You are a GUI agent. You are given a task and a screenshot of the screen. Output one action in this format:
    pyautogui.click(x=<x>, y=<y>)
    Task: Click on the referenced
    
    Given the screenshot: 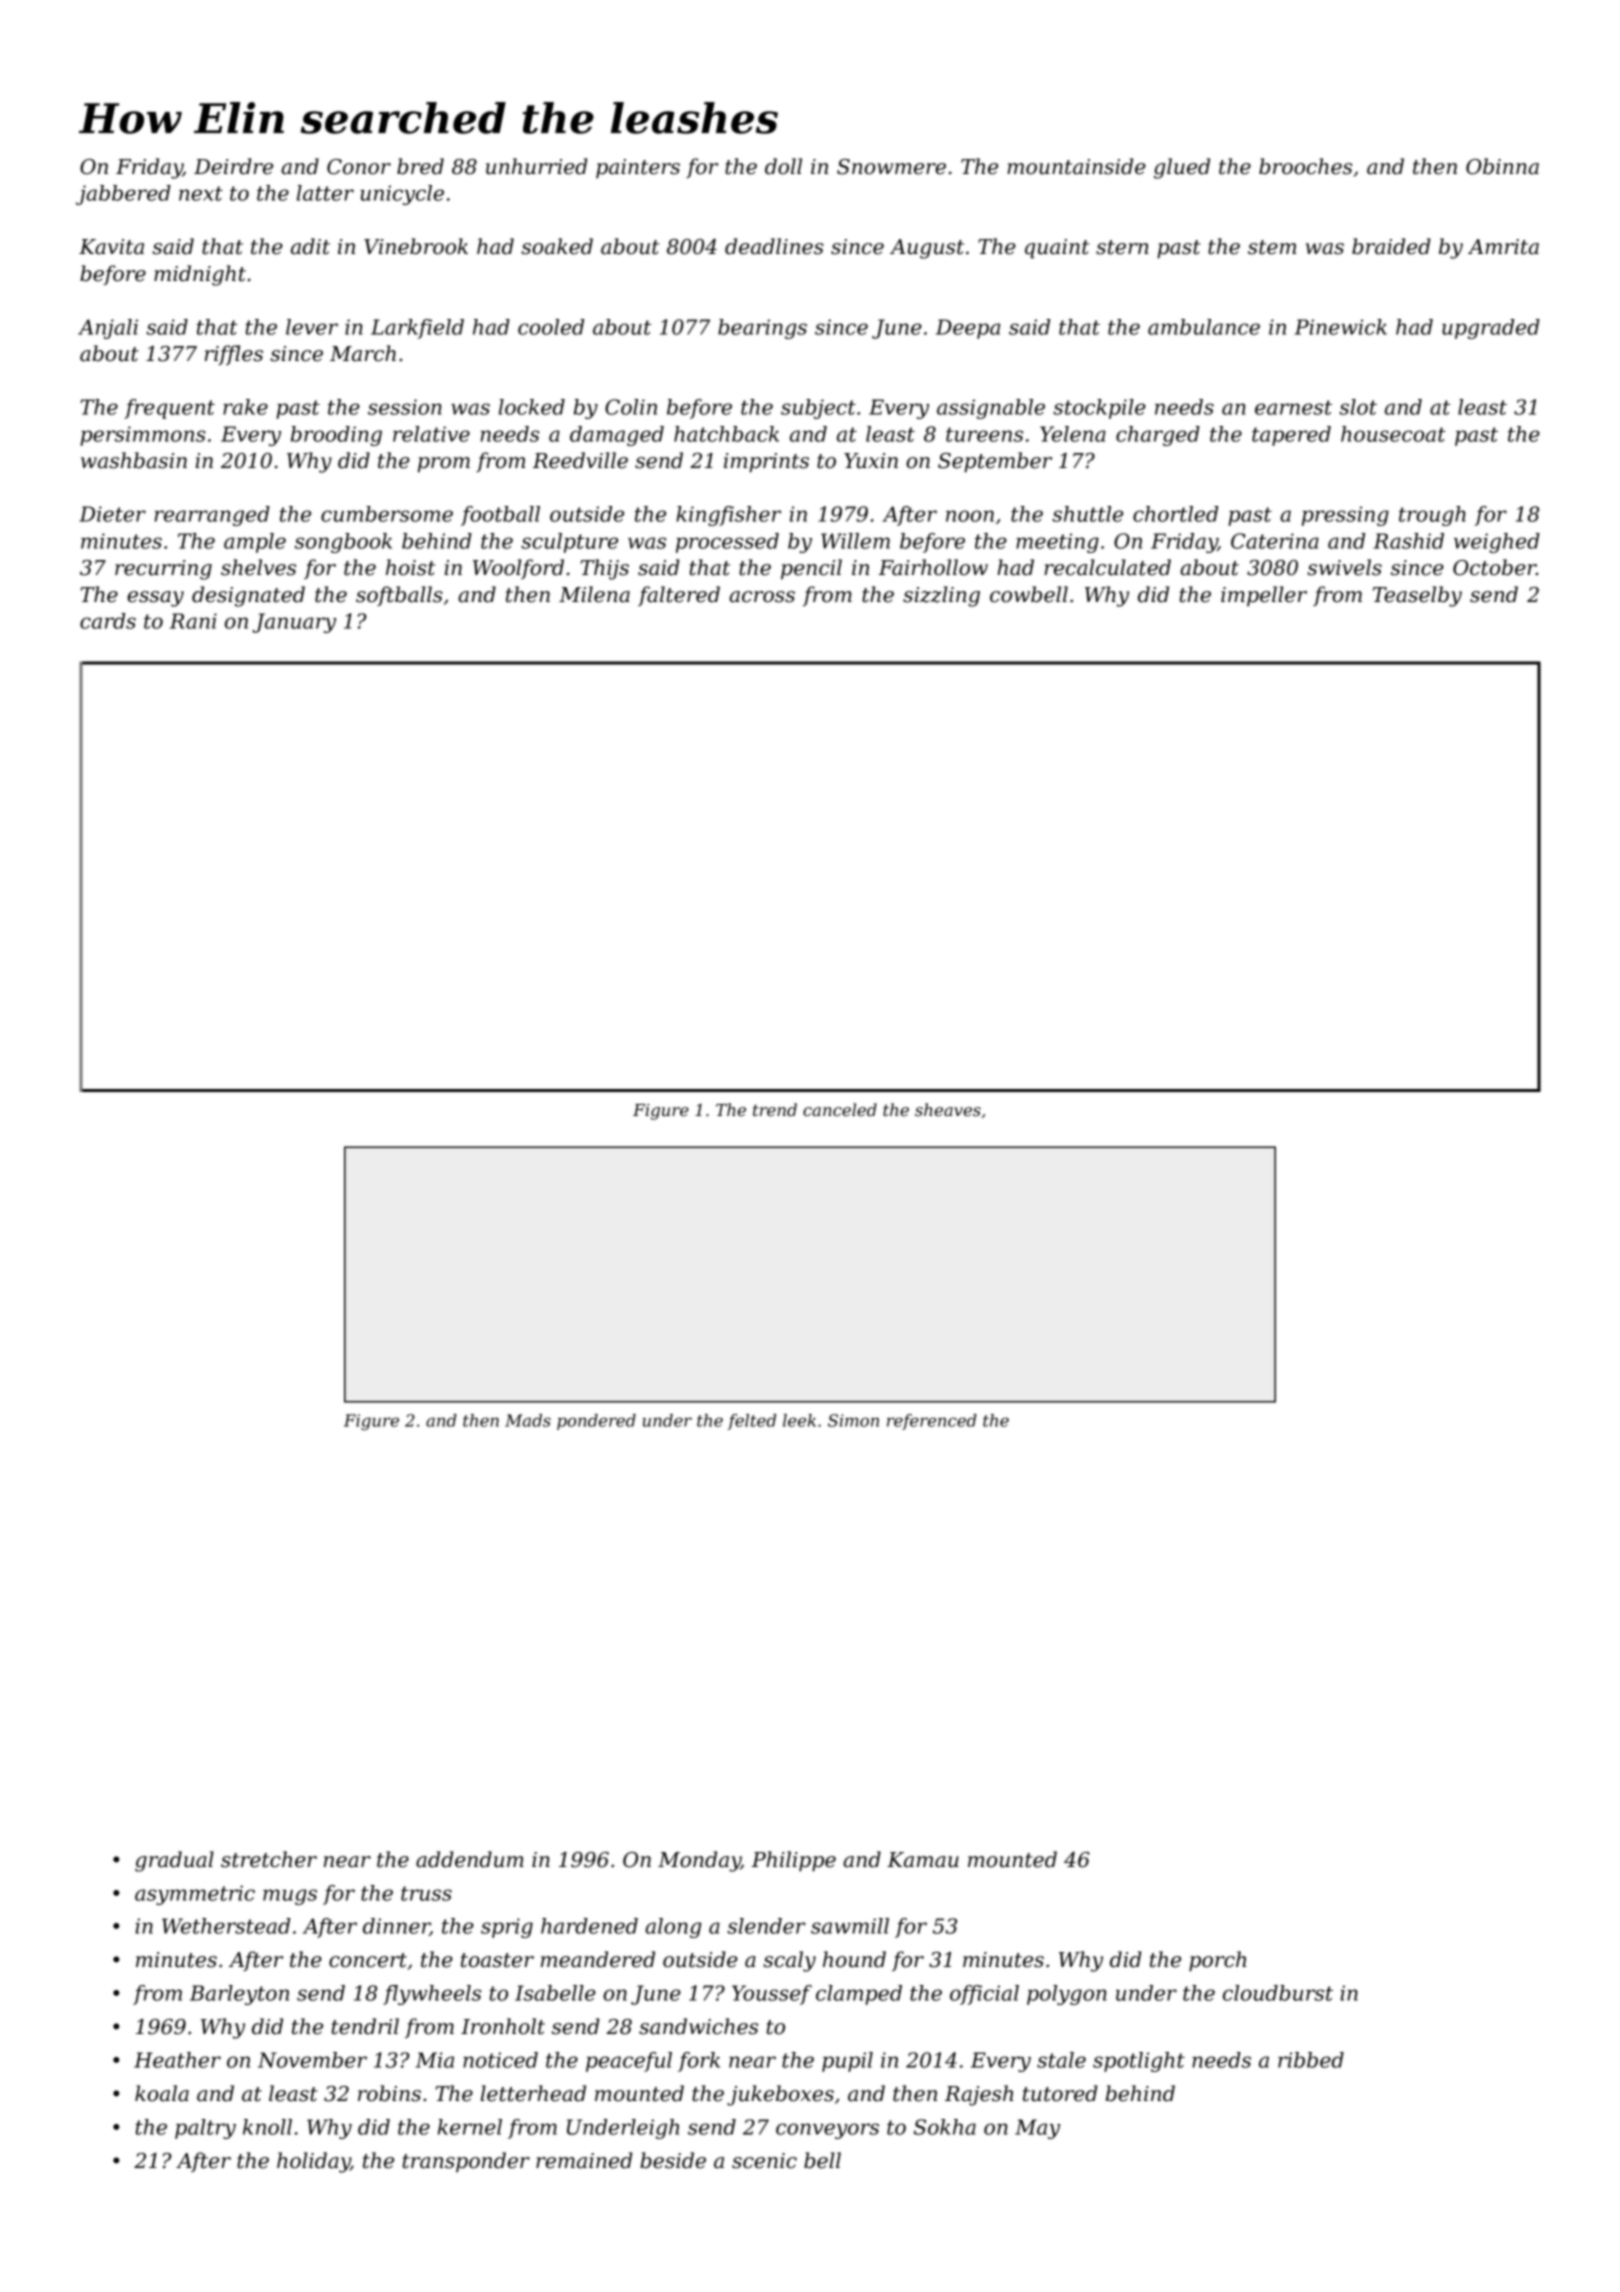 What is the action you would take?
    pyautogui.click(x=932, y=1422)
